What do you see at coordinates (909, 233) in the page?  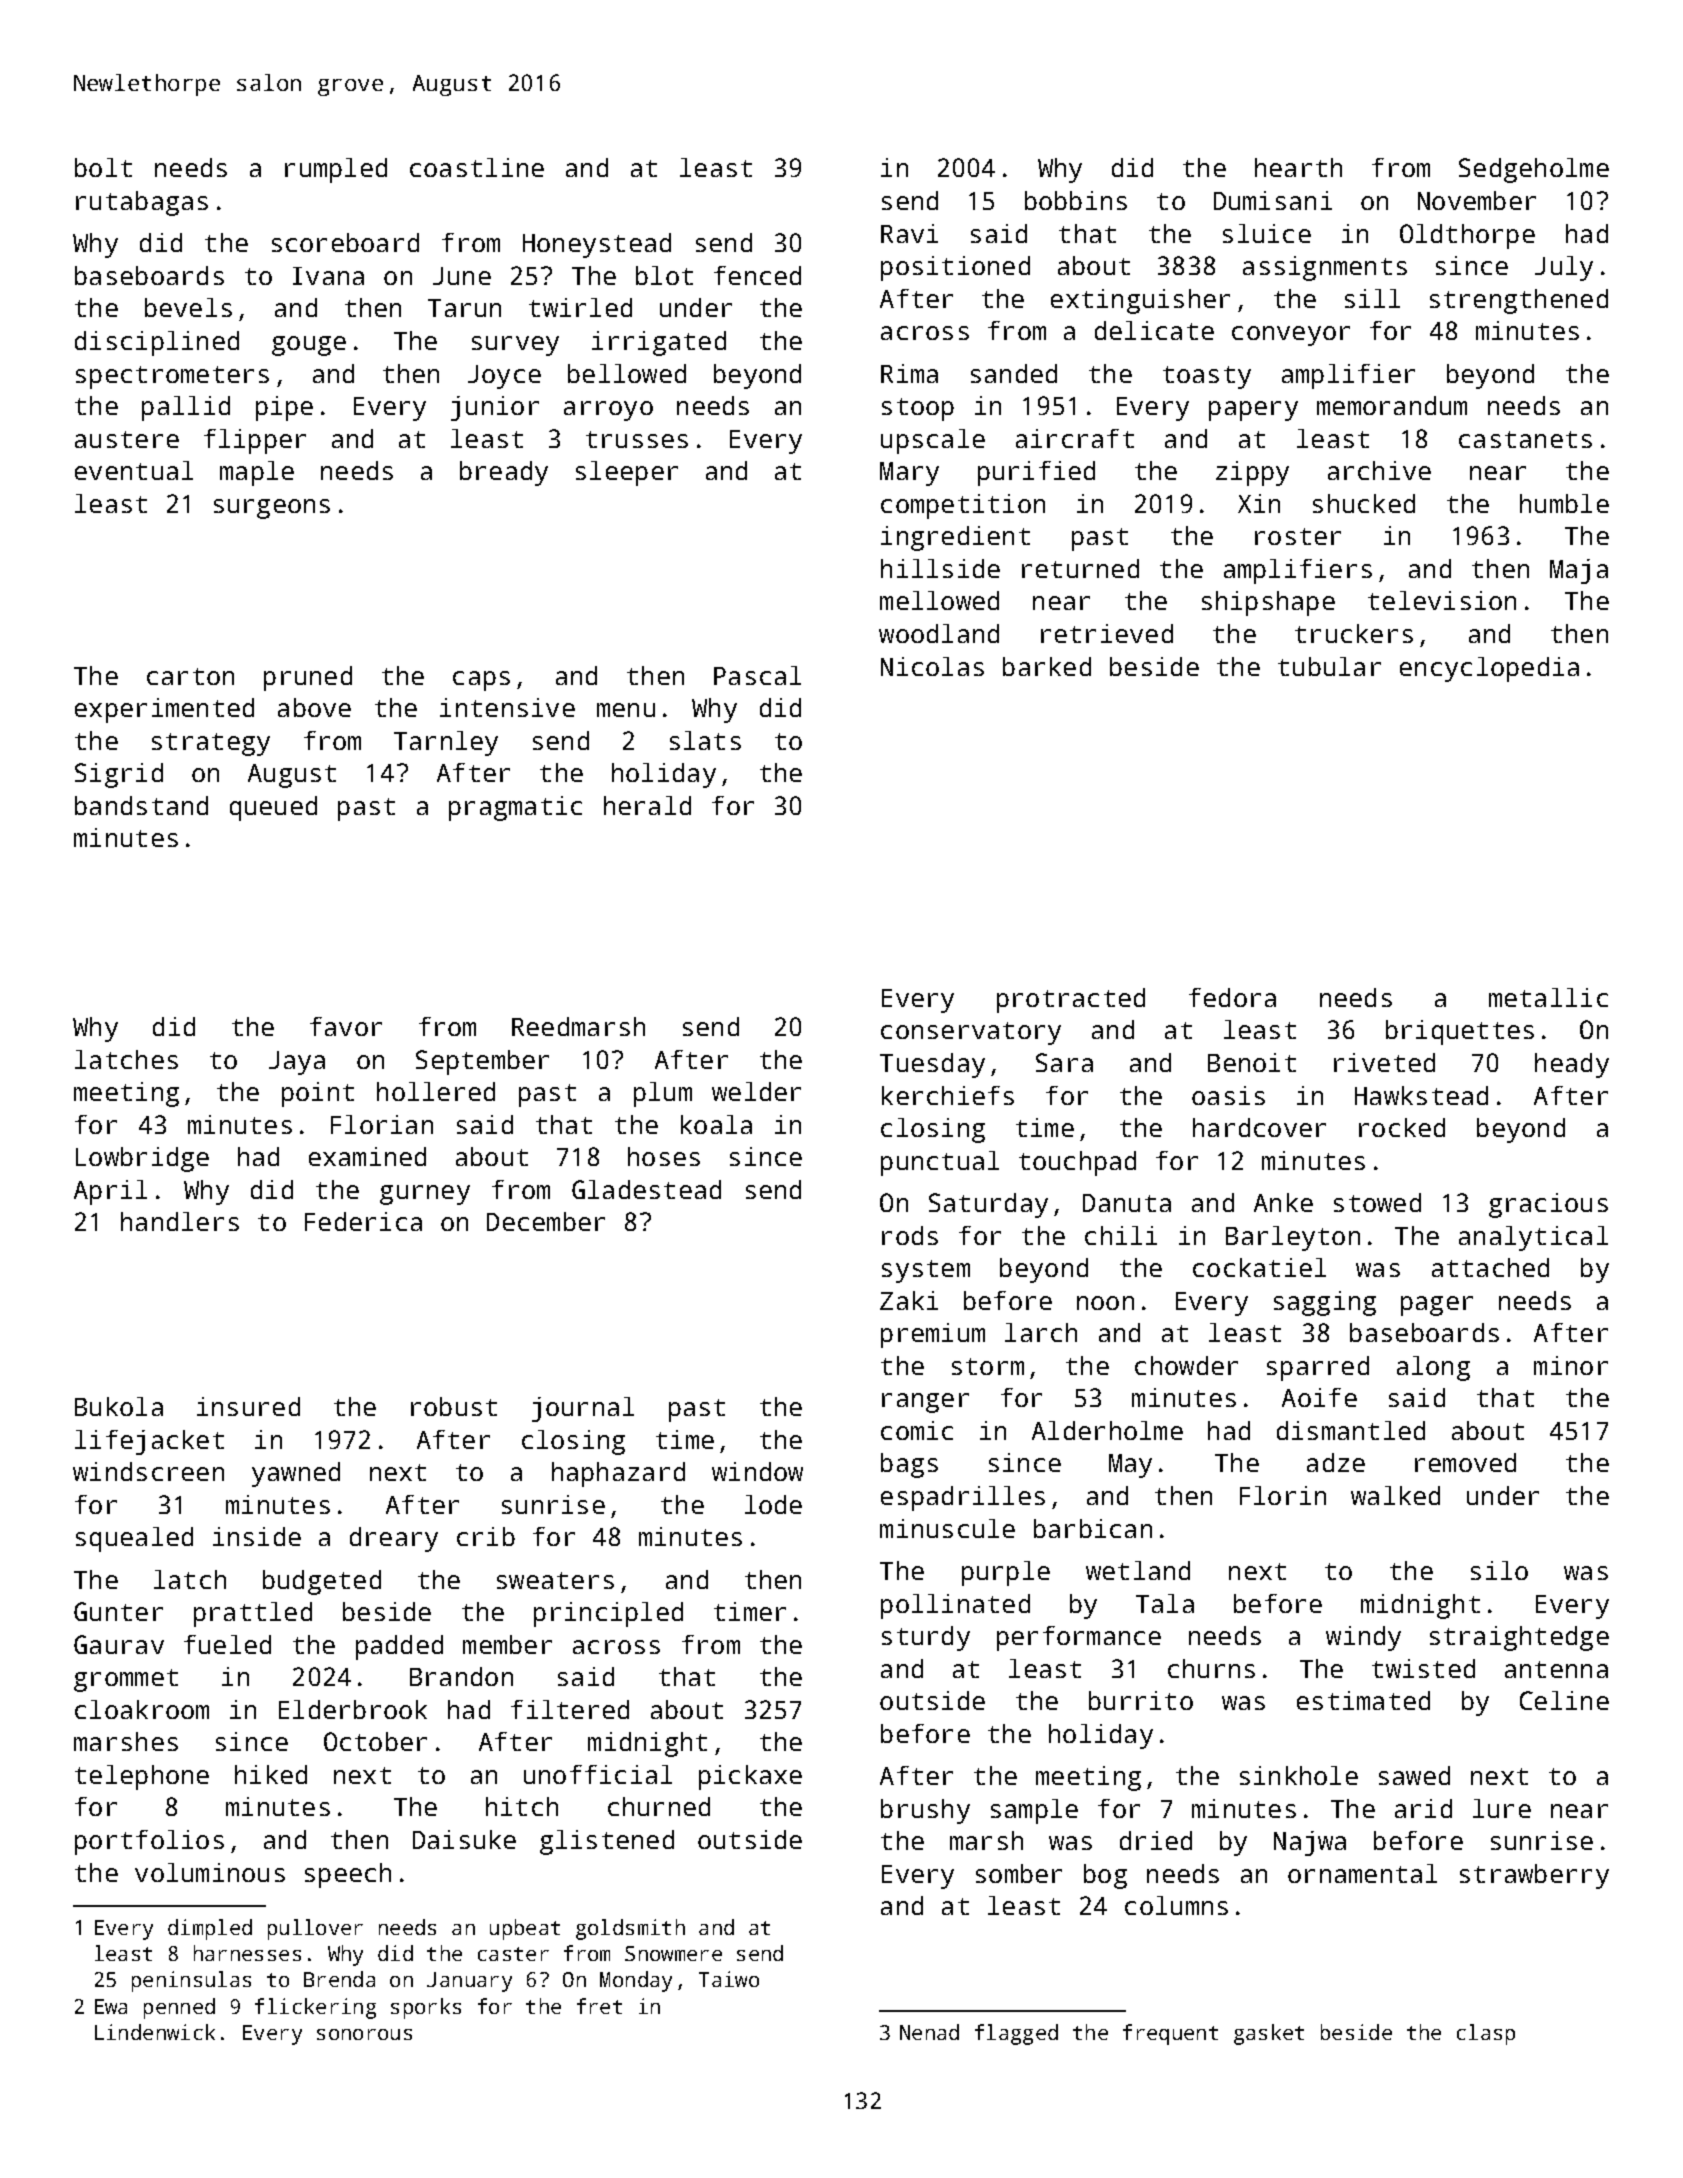 I see `Ravi` at bounding box center [909, 233].
